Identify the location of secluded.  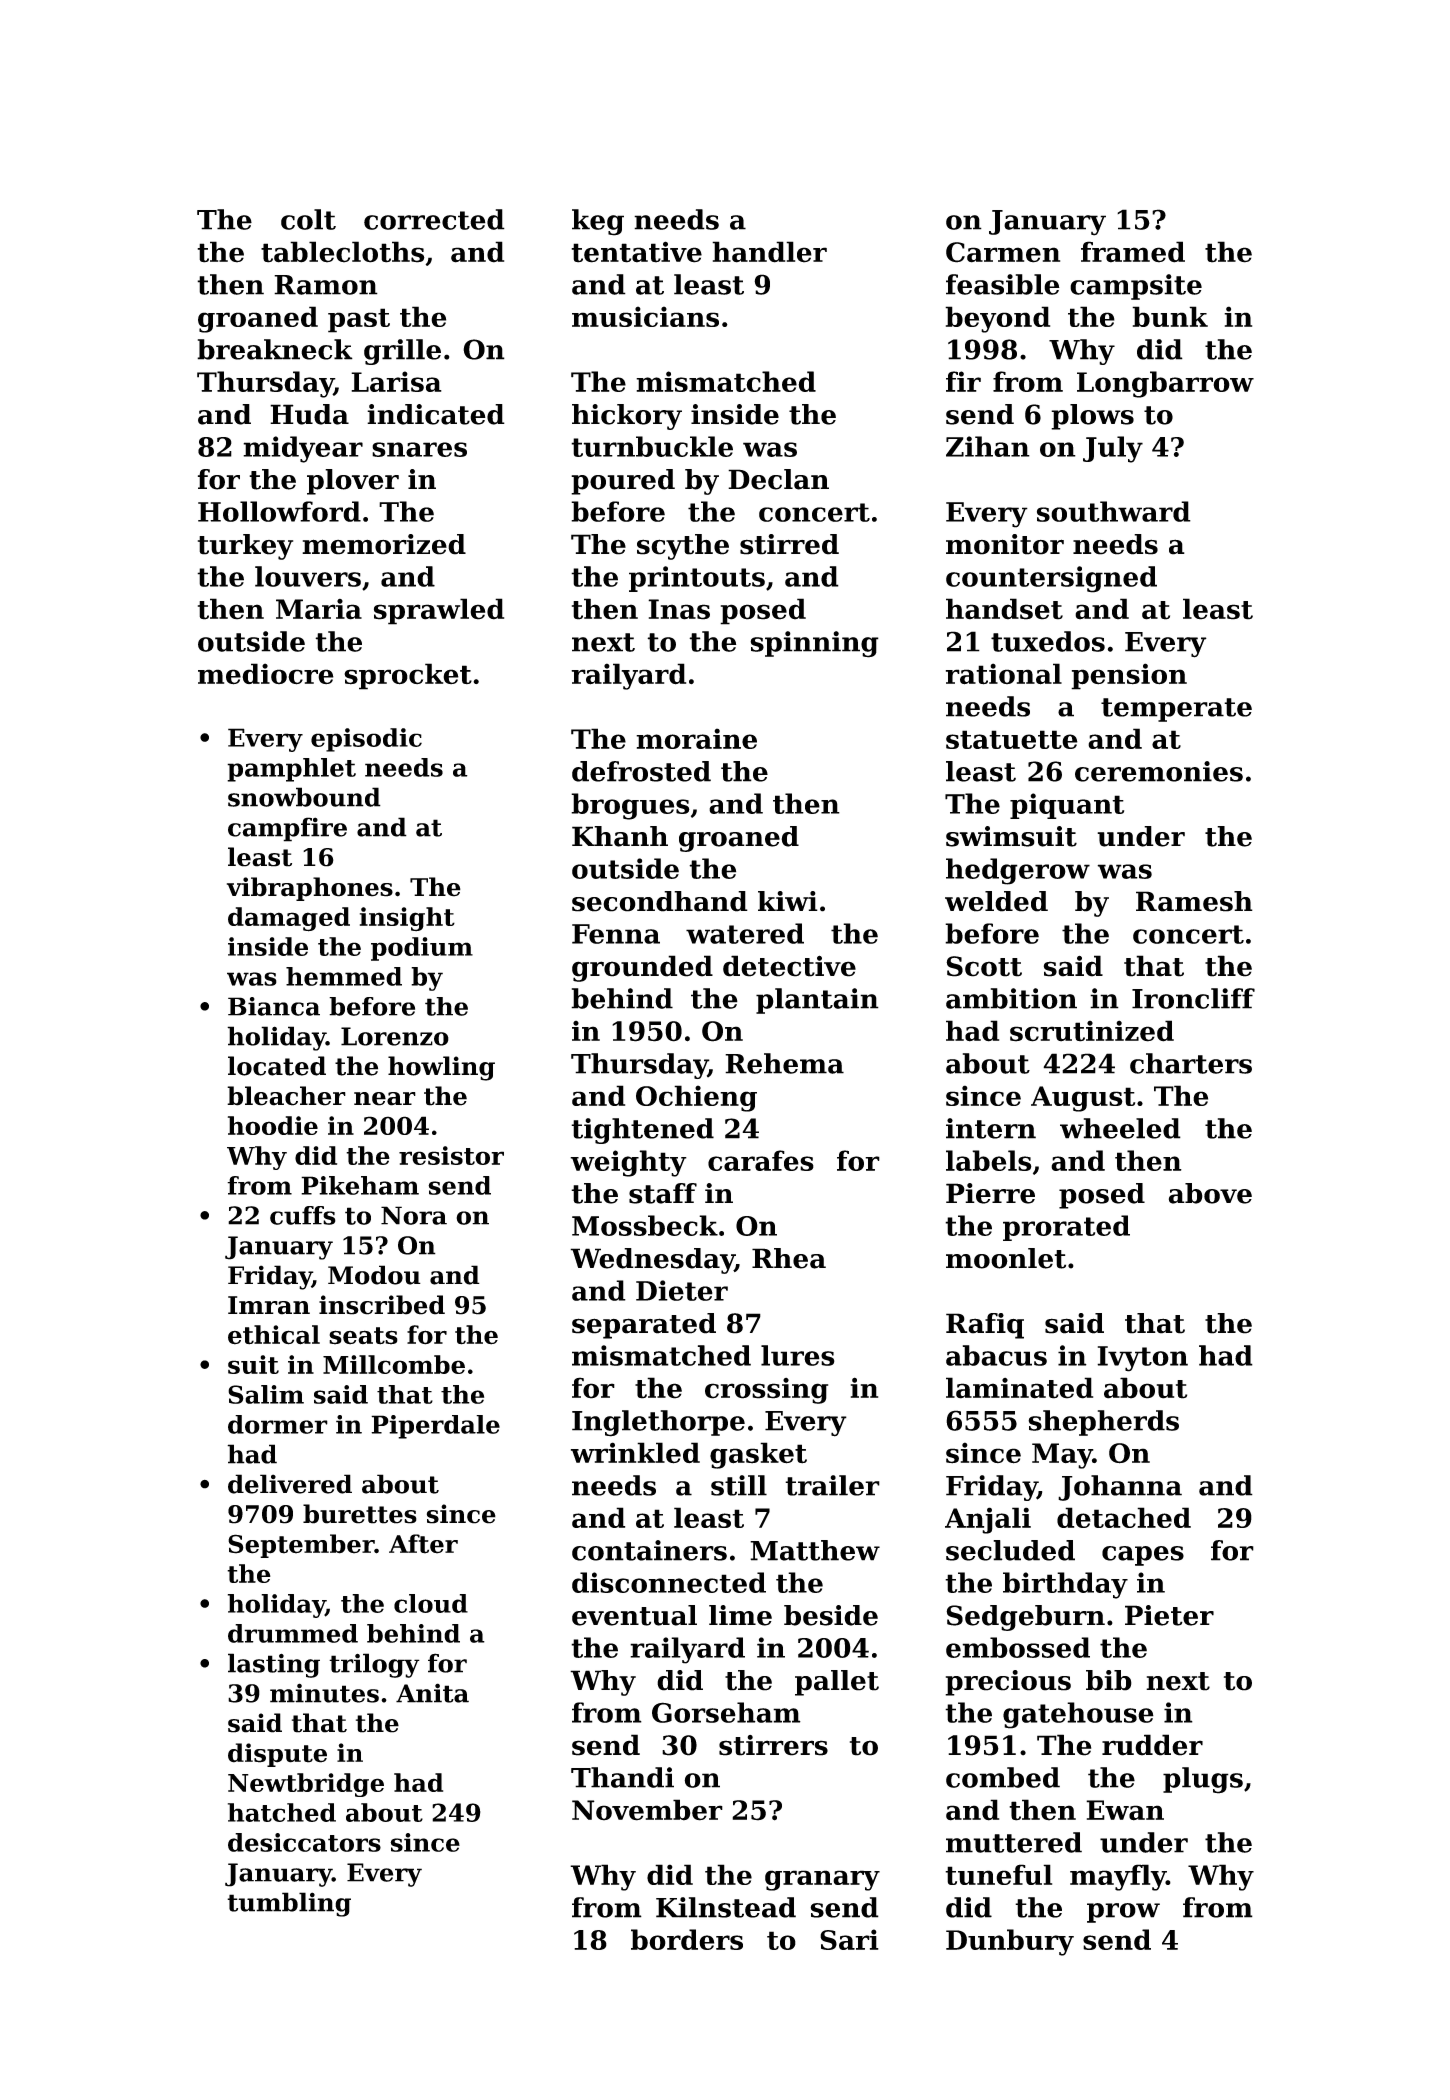
(1010, 1550).
